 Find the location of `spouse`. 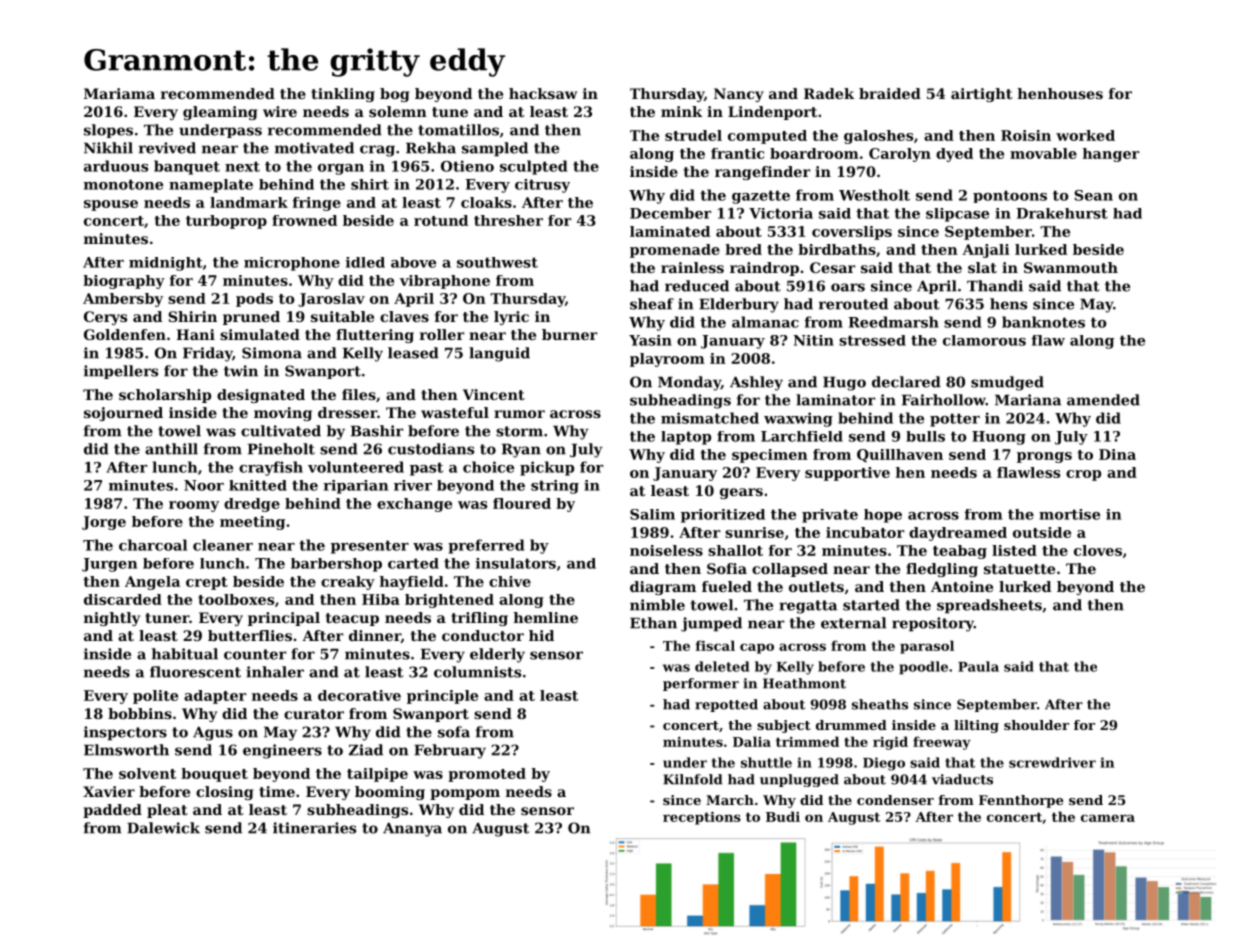

spouse is located at coordinates (111, 205).
